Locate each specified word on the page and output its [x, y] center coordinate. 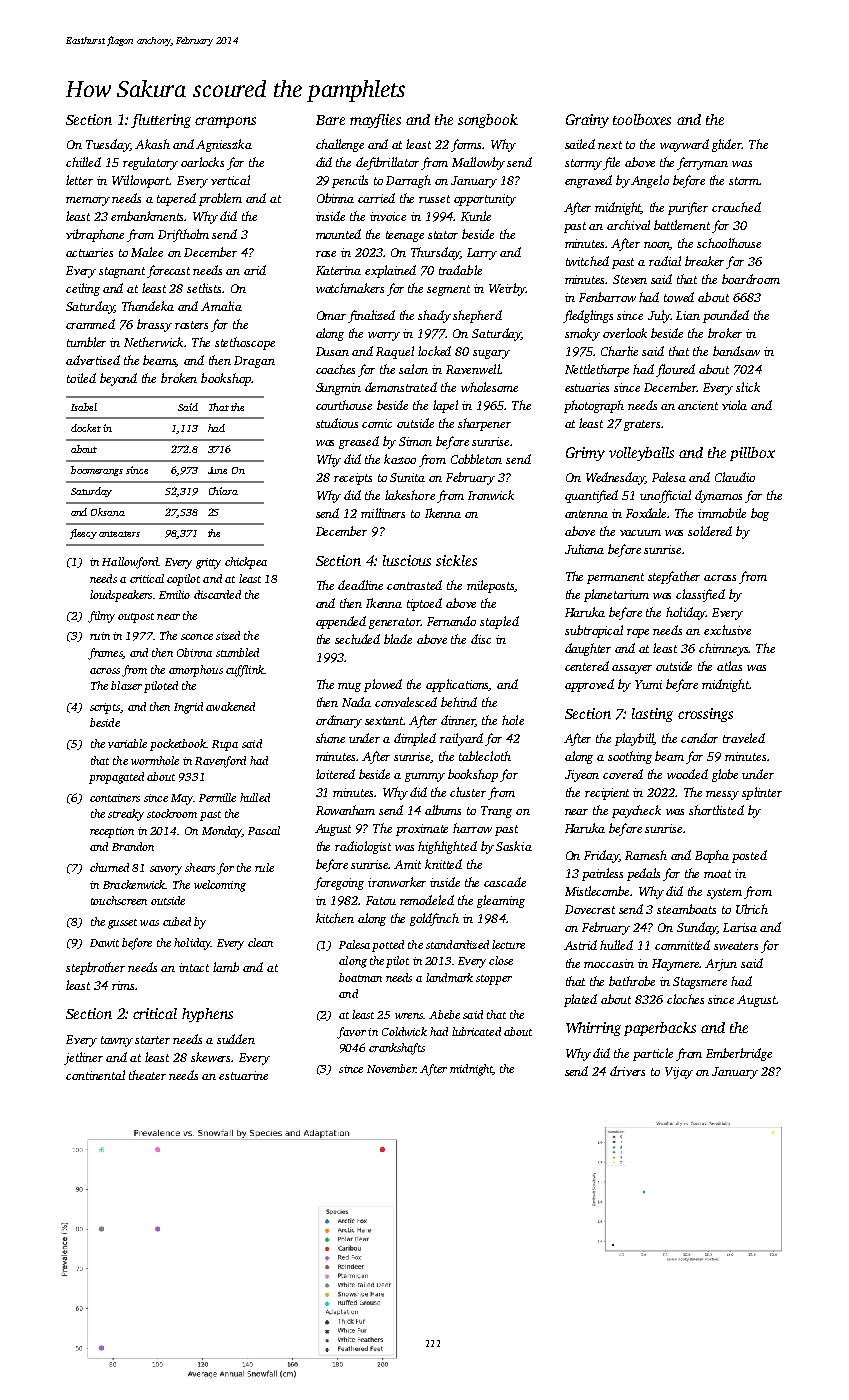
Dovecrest [590, 909]
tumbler [86, 342]
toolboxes [642, 119]
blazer [126, 685]
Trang [496, 812]
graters [642, 425]
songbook [488, 121]
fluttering [161, 121]
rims [123, 985]
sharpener [484, 424]
